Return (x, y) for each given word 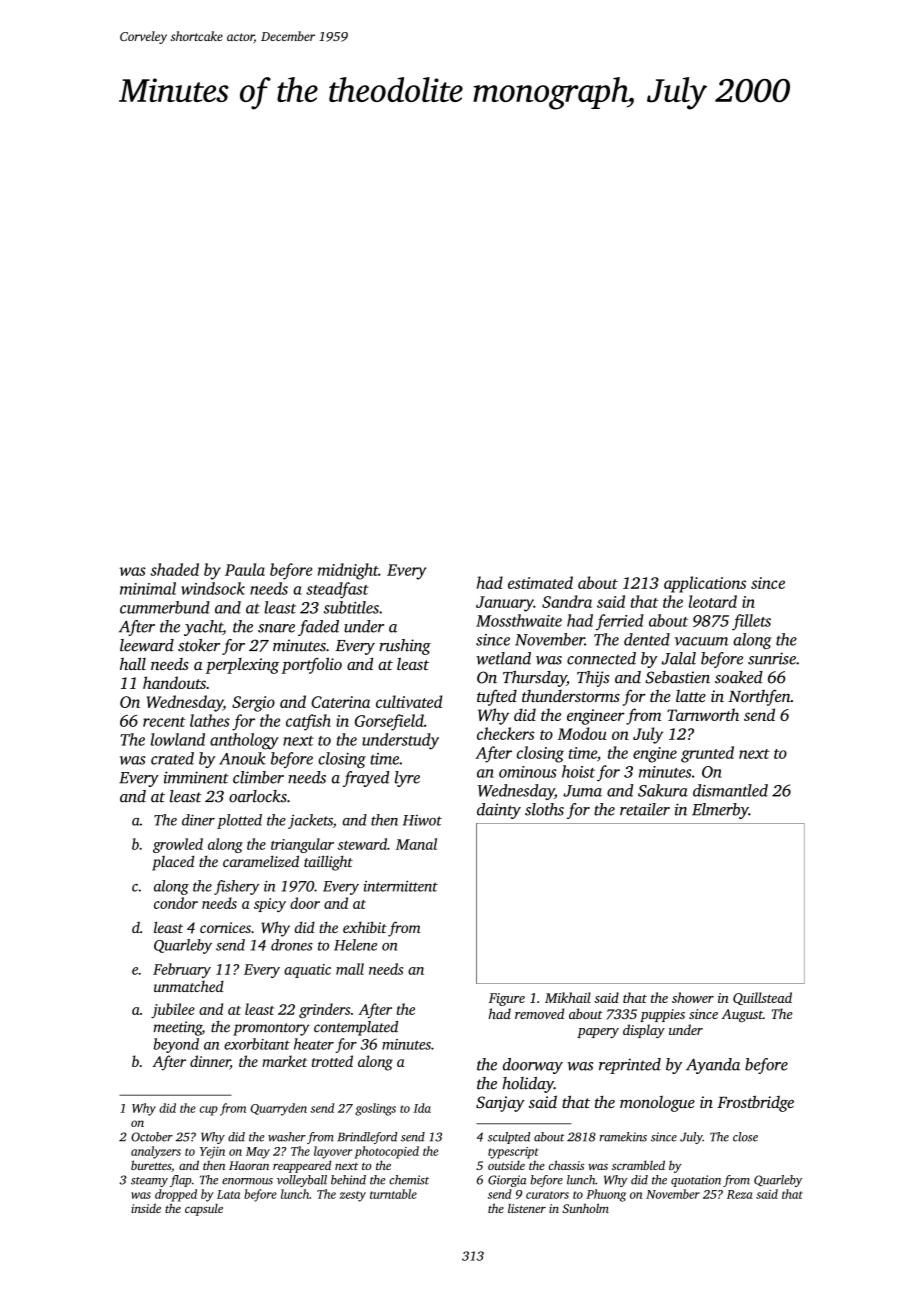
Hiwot (422, 820)
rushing (405, 647)
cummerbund (165, 607)
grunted (707, 754)
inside (146, 1208)
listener (527, 1208)
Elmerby (720, 811)
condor (176, 903)
